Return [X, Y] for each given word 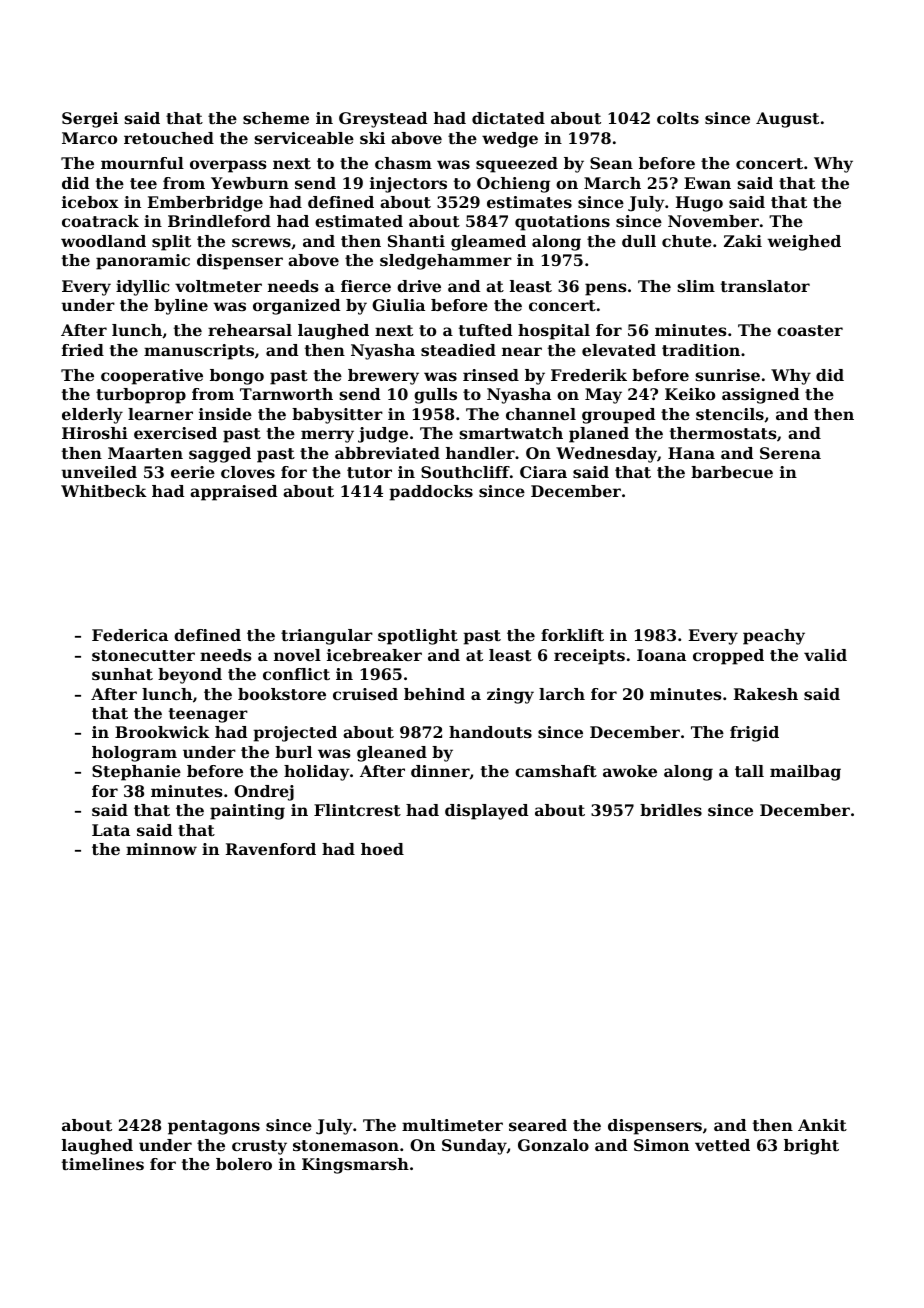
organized [296, 307]
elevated [619, 350]
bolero [244, 1164]
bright [811, 1147]
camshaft [556, 771]
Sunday [474, 1147]
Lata [111, 830]
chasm [403, 163]
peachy [774, 637]
